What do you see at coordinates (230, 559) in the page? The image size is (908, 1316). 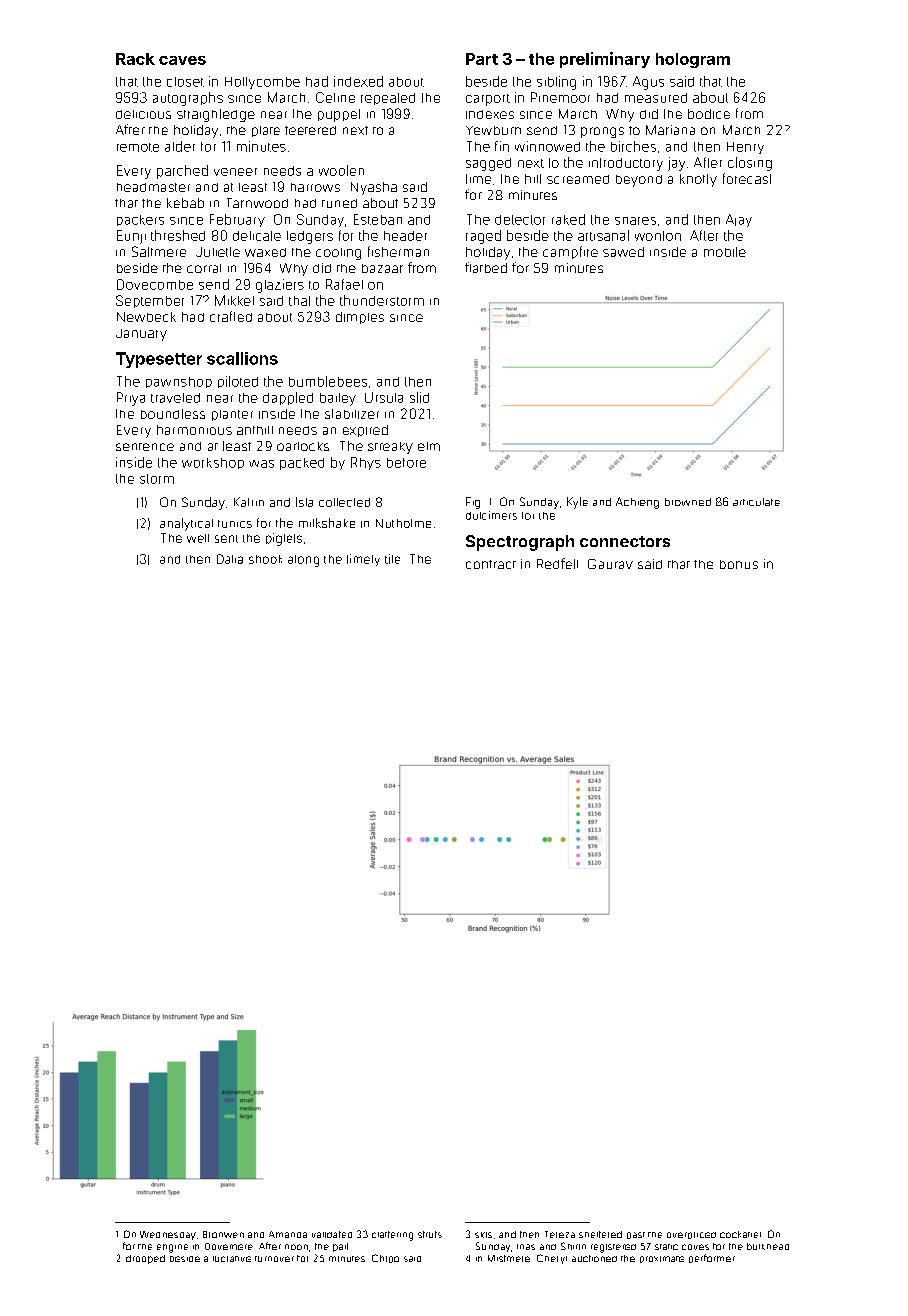 I see `Dalia` at bounding box center [230, 559].
